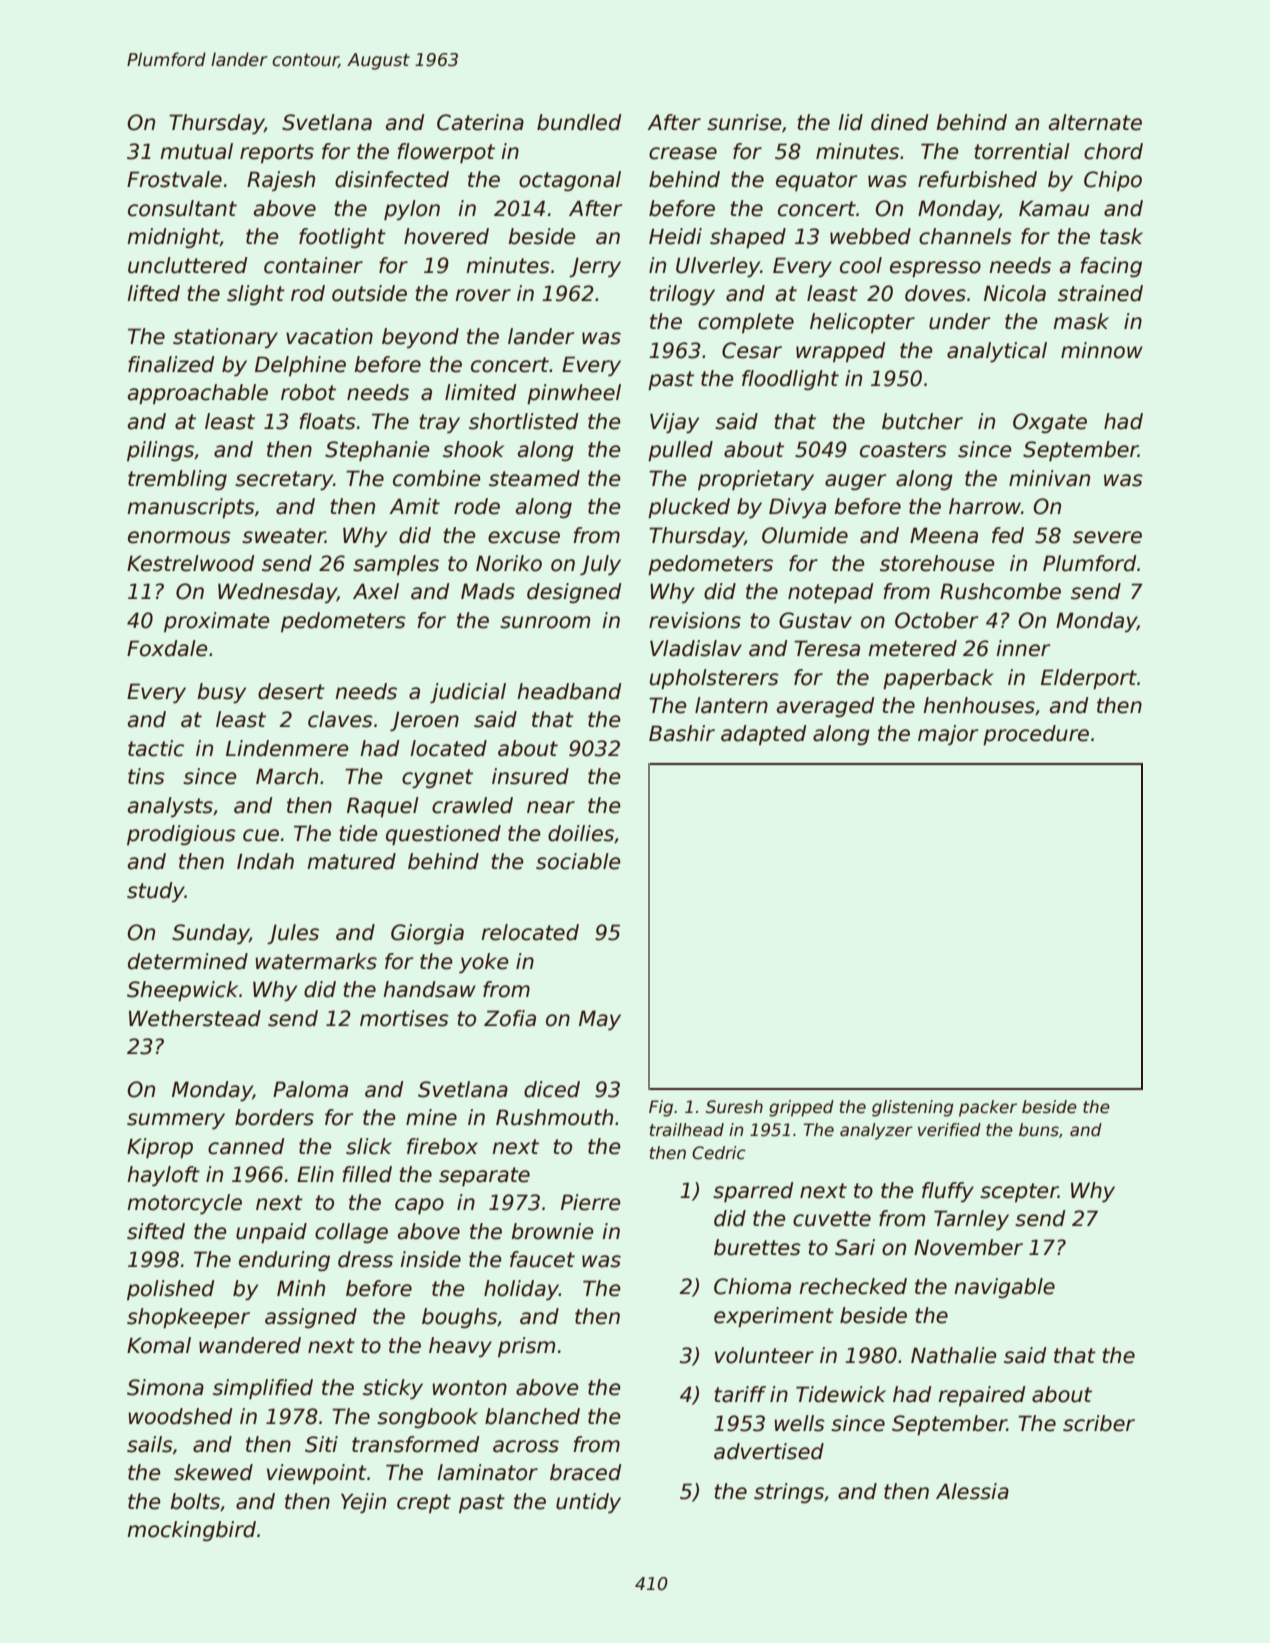  Describe the element at coordinates (569, 691) in the screenshot. I see `headband` at that location.
